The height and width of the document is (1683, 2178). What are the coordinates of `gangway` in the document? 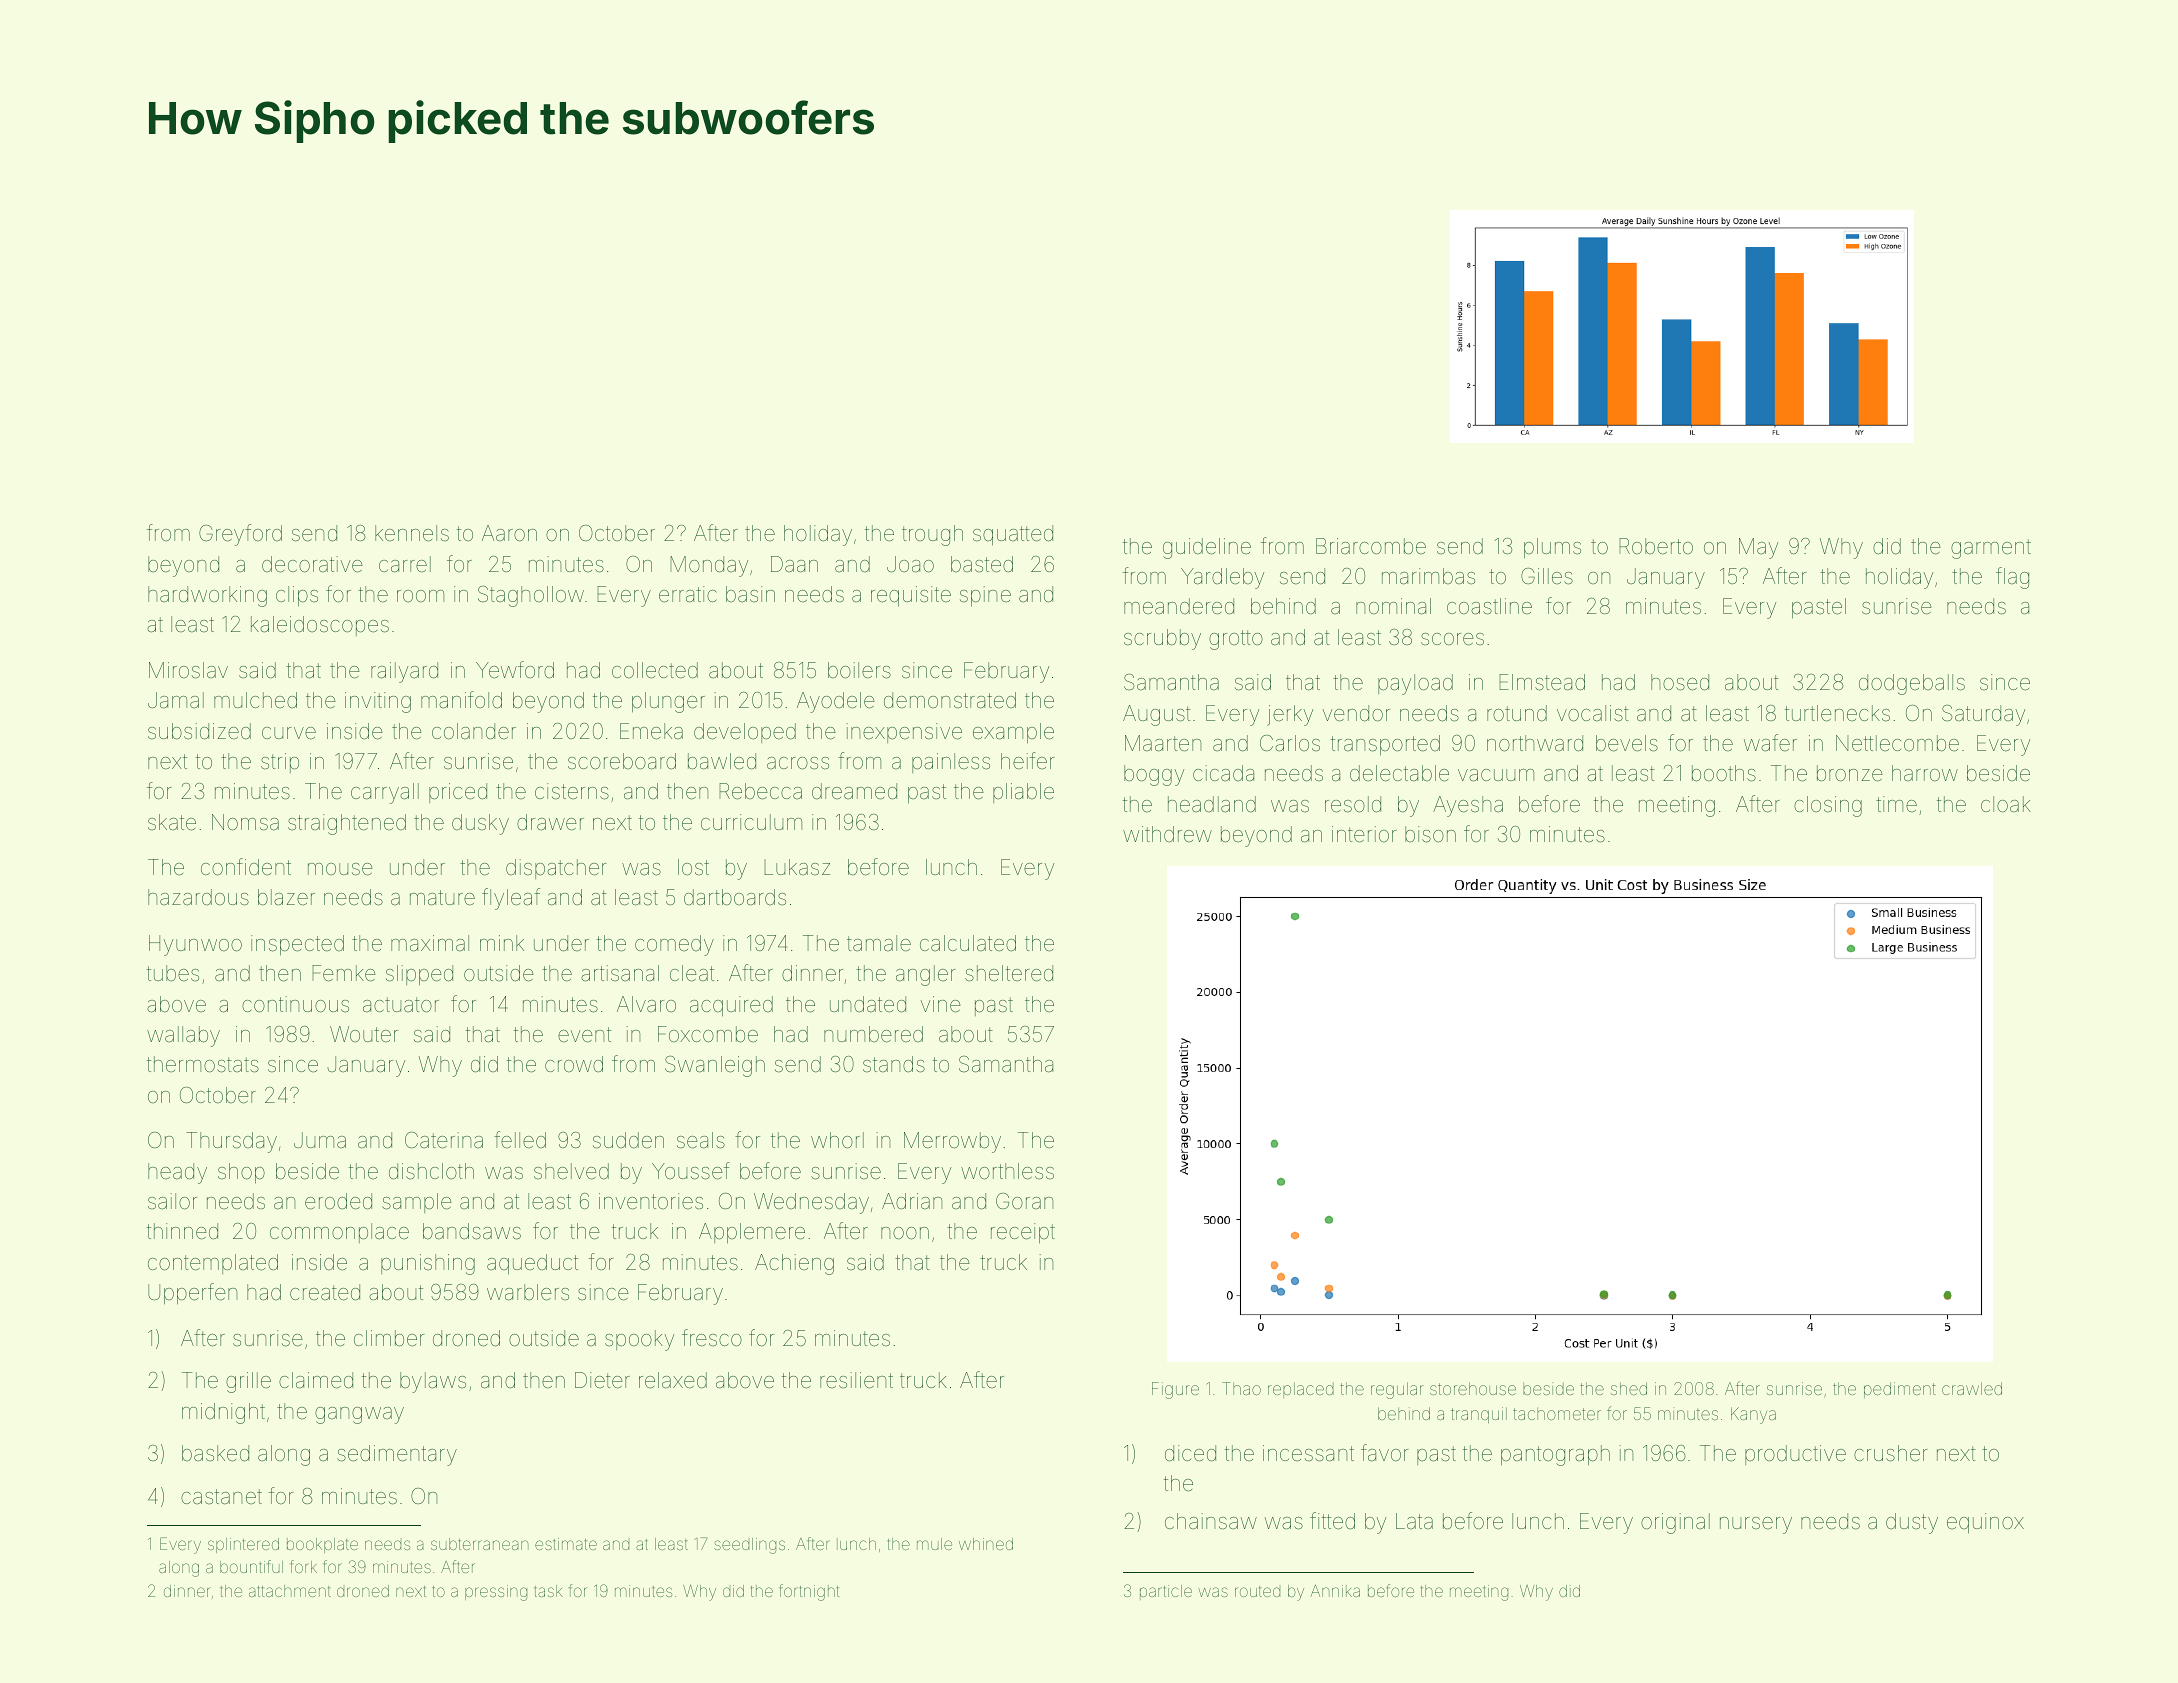 It's located at (359, 1415).
